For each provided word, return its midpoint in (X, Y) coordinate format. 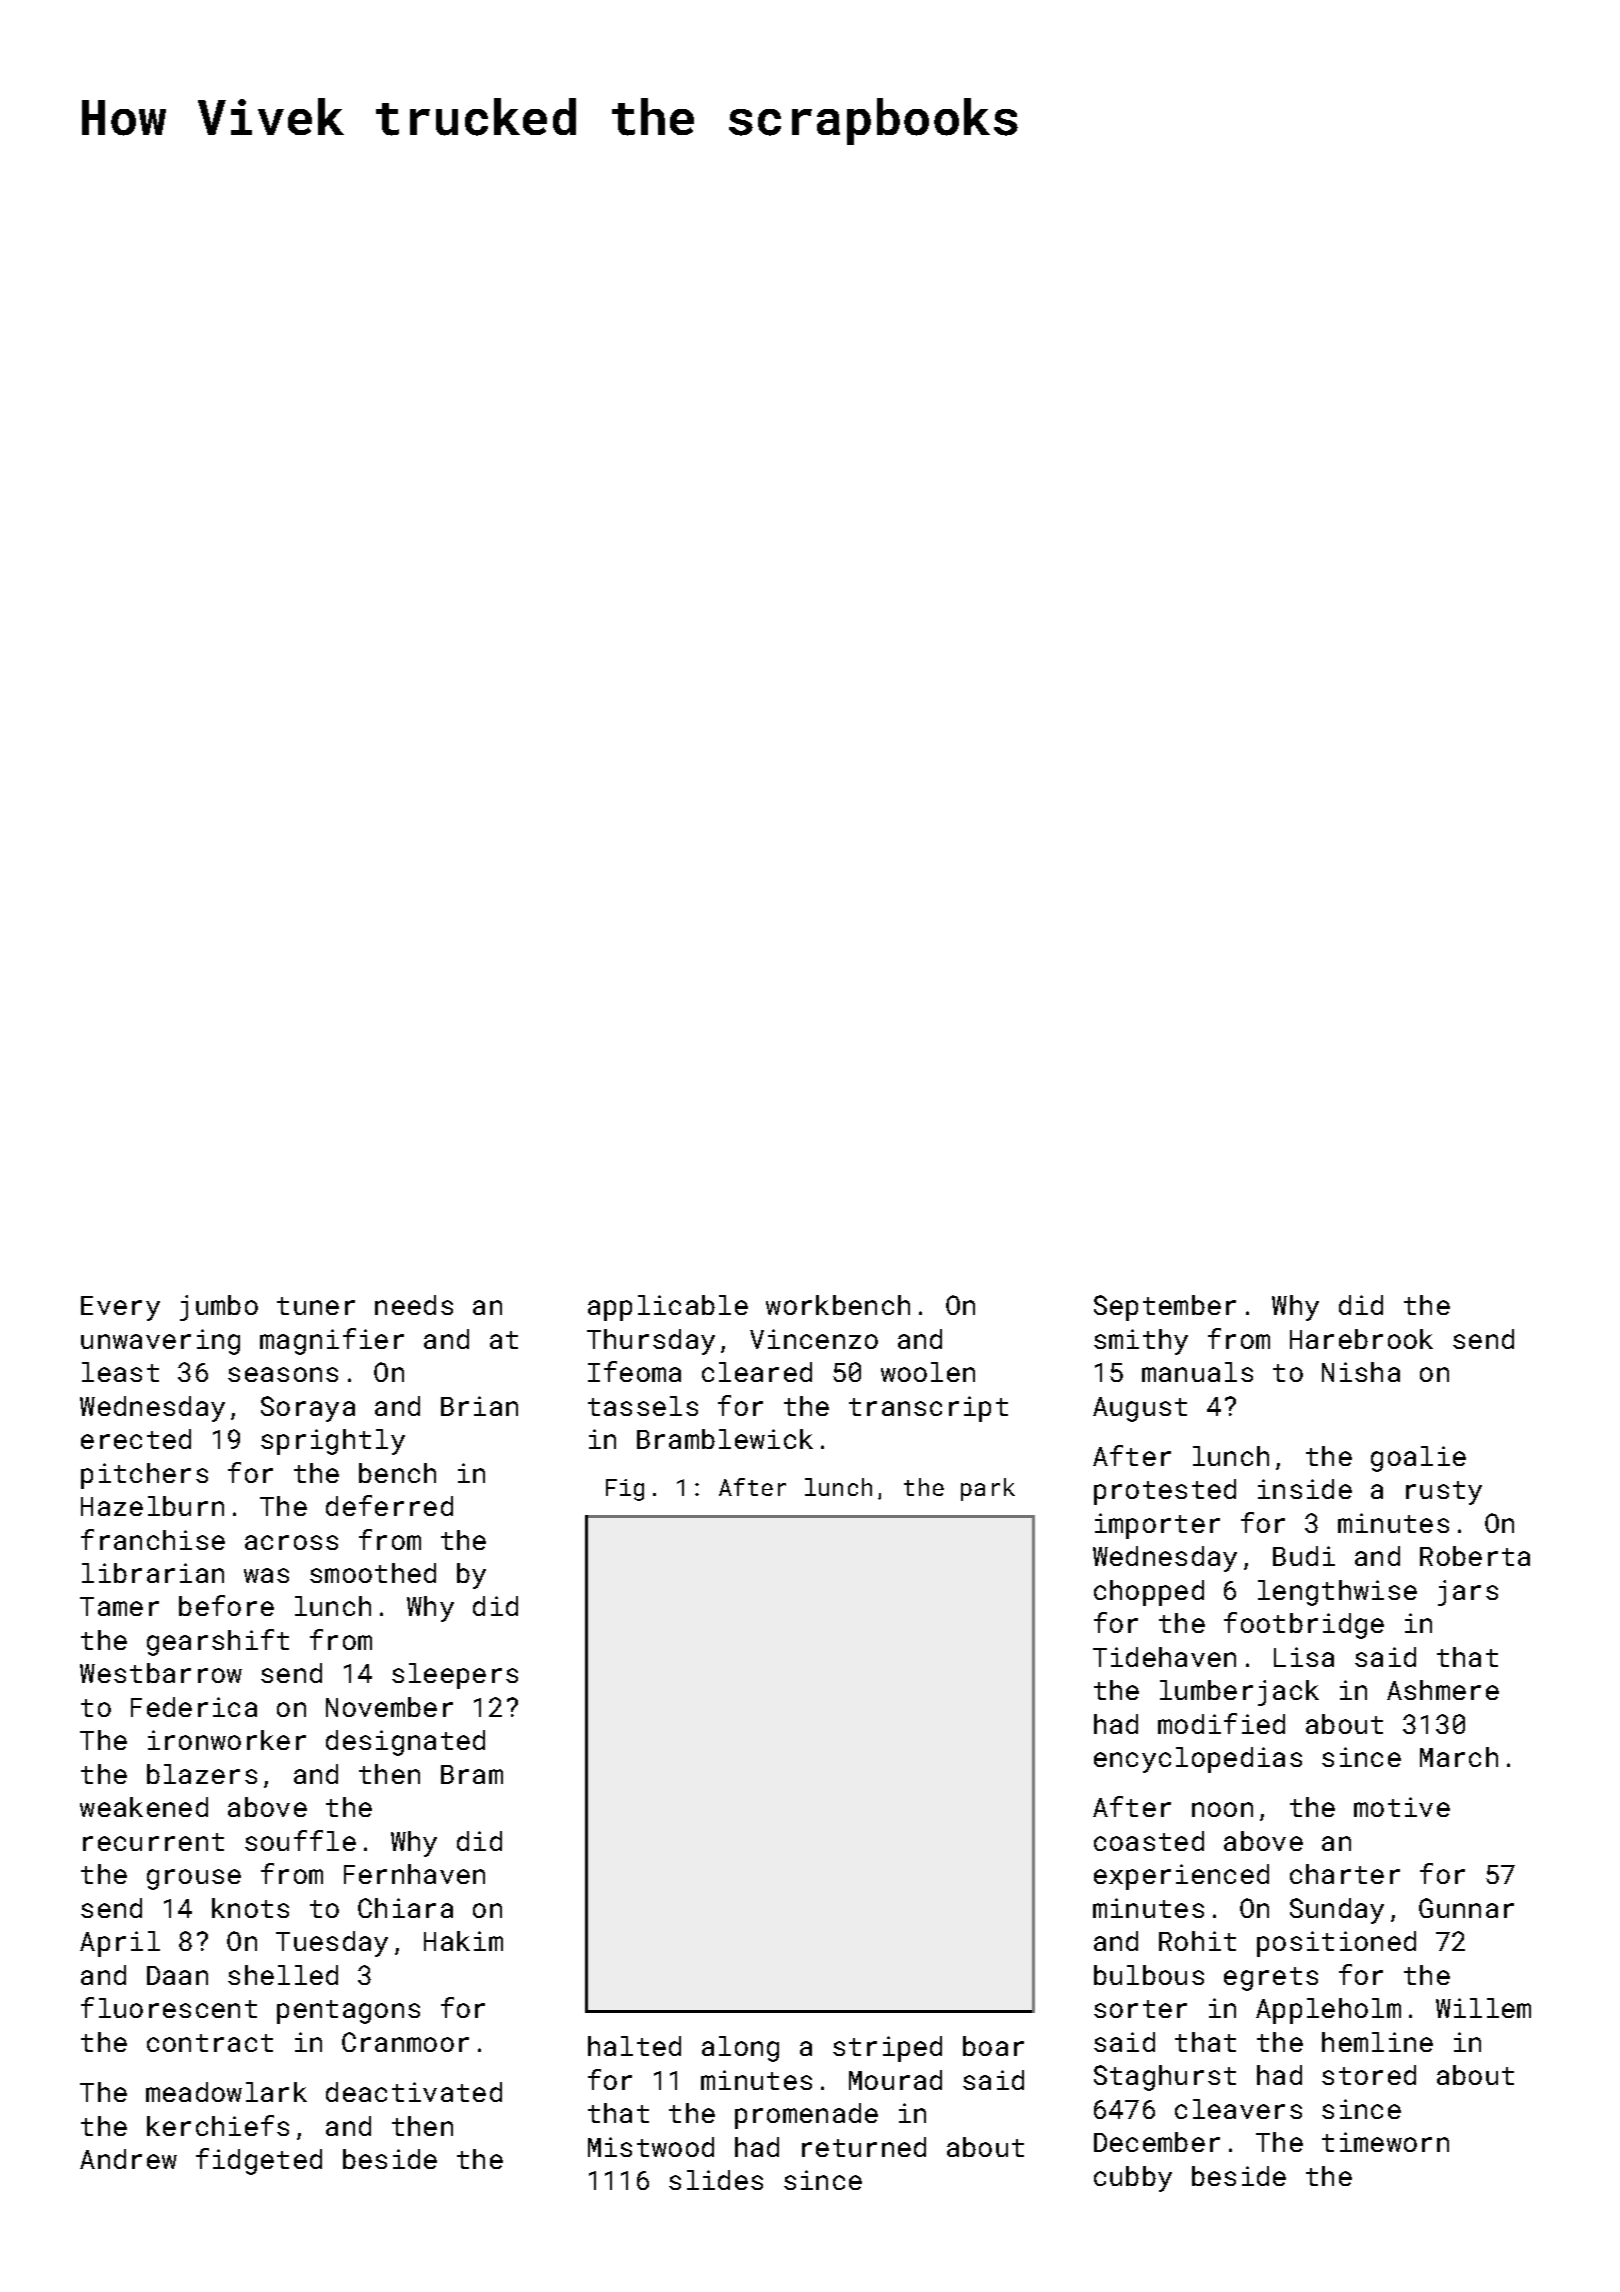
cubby (1133, 2179)
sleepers (455, 1676)
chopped (1149, 1593)
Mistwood (651, 2147)
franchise (153, 1539)
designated (405, 1743)
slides (716, 2180)
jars (1468, 1593)
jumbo (219, 1308)
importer (1157, 1526)
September (1165, 1308)
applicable (668, 1308)
